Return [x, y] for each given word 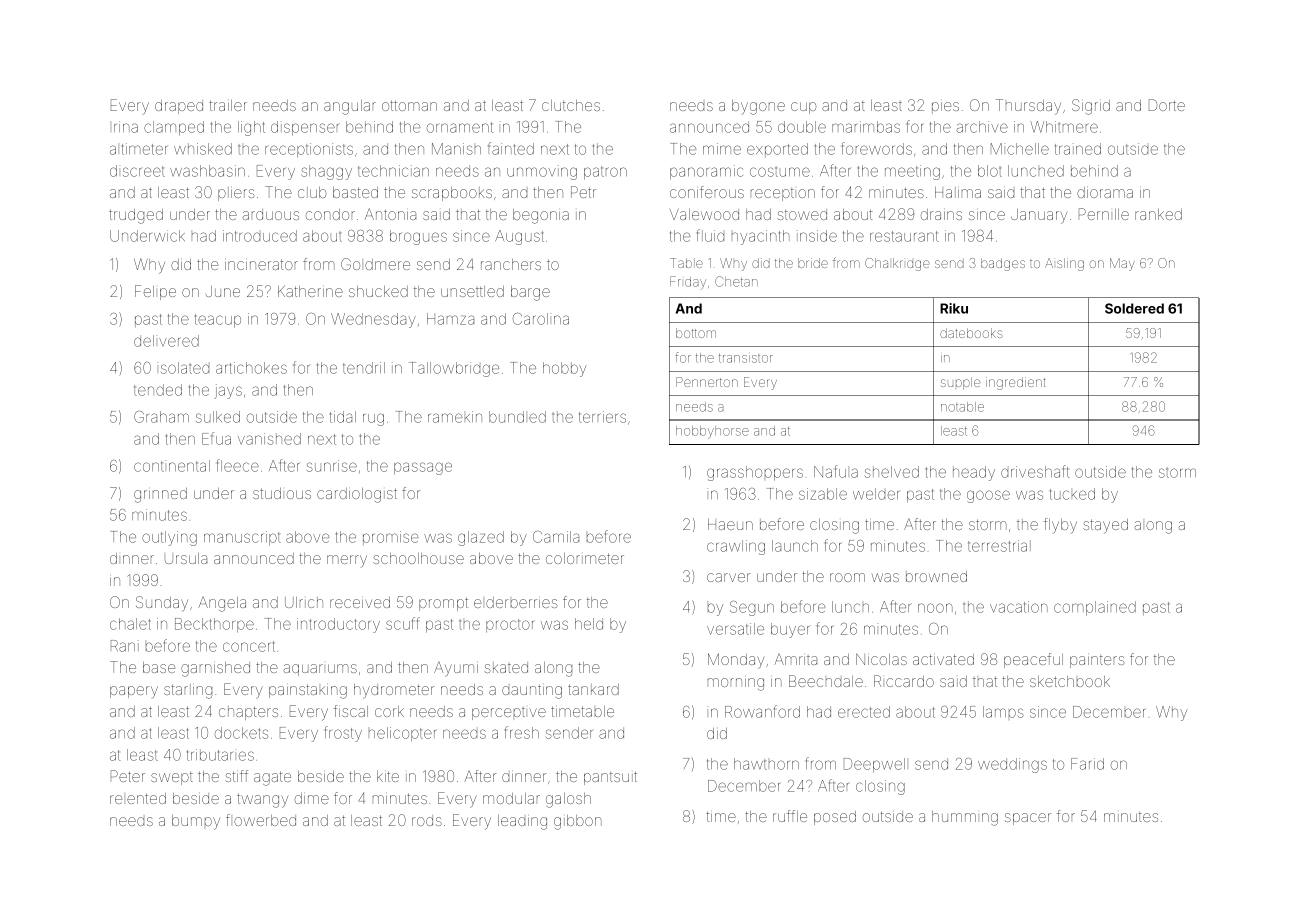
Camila [556, 537]
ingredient [1016, 383]
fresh [522, 732]
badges [1003, 264]
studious [282, 493]
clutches [571, 105]
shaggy [327, 172]
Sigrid [1091, 107]
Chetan [736, 281]
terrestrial [999, 546]
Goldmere [375, 264]
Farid [1087, 764]
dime [312, 798]
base [159, 667]
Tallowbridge [454, 369]
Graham [161, 417]
